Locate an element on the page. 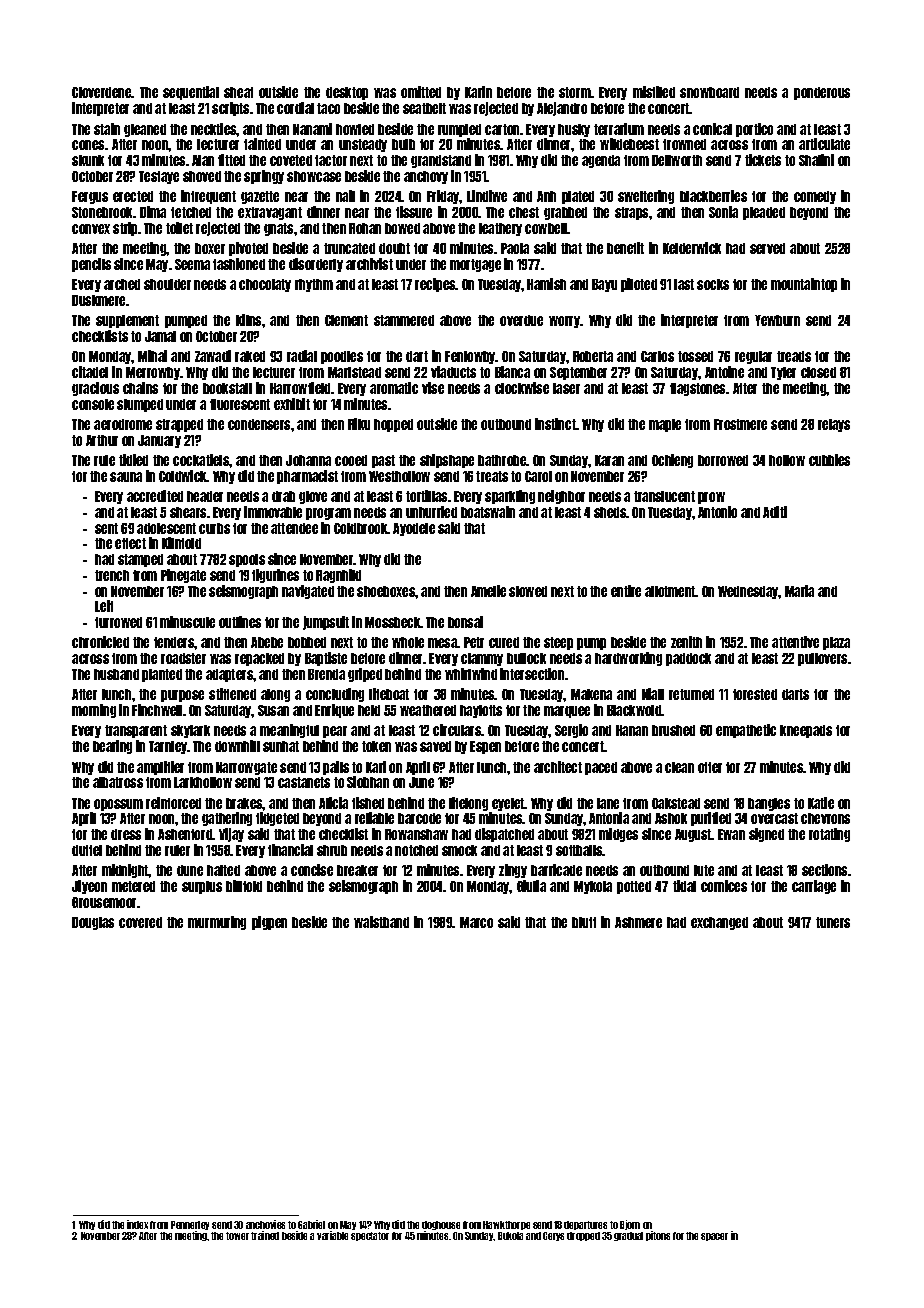 This image has height=1308, width=924. Pennerley is located at coordinates (190, 1225).
